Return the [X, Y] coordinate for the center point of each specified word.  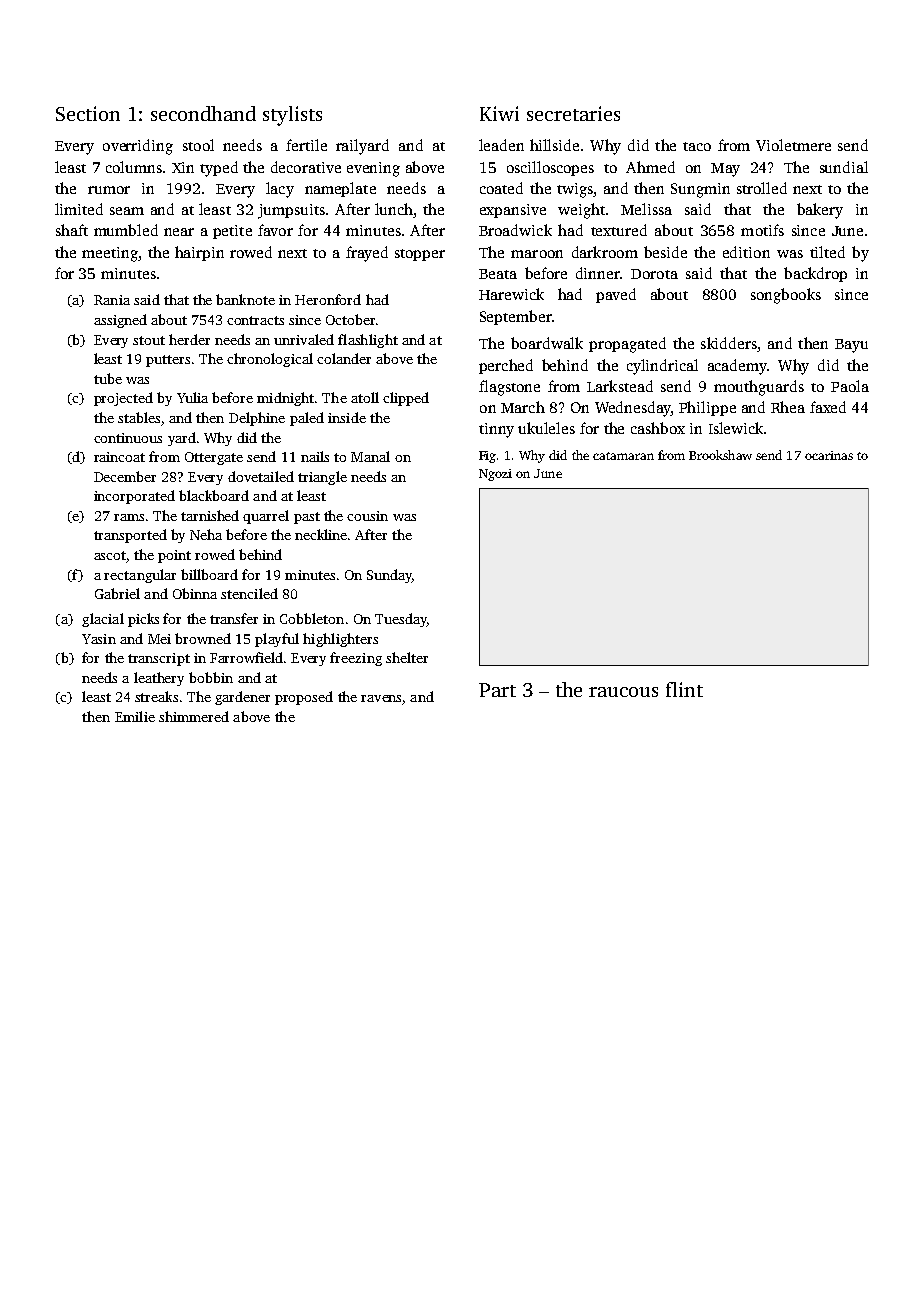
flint [684, 689]
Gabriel [117, 593]
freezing [356, 659]
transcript [159, 659]
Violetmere [793, 145]
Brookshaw [720, 455]
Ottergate [214, 458]
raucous [623, 692]
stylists [292, 116]
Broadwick [515, 230]
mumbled [126, 230]
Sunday [389, 576]
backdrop [815, 274]
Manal [370, 456]
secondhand [203, 113]
